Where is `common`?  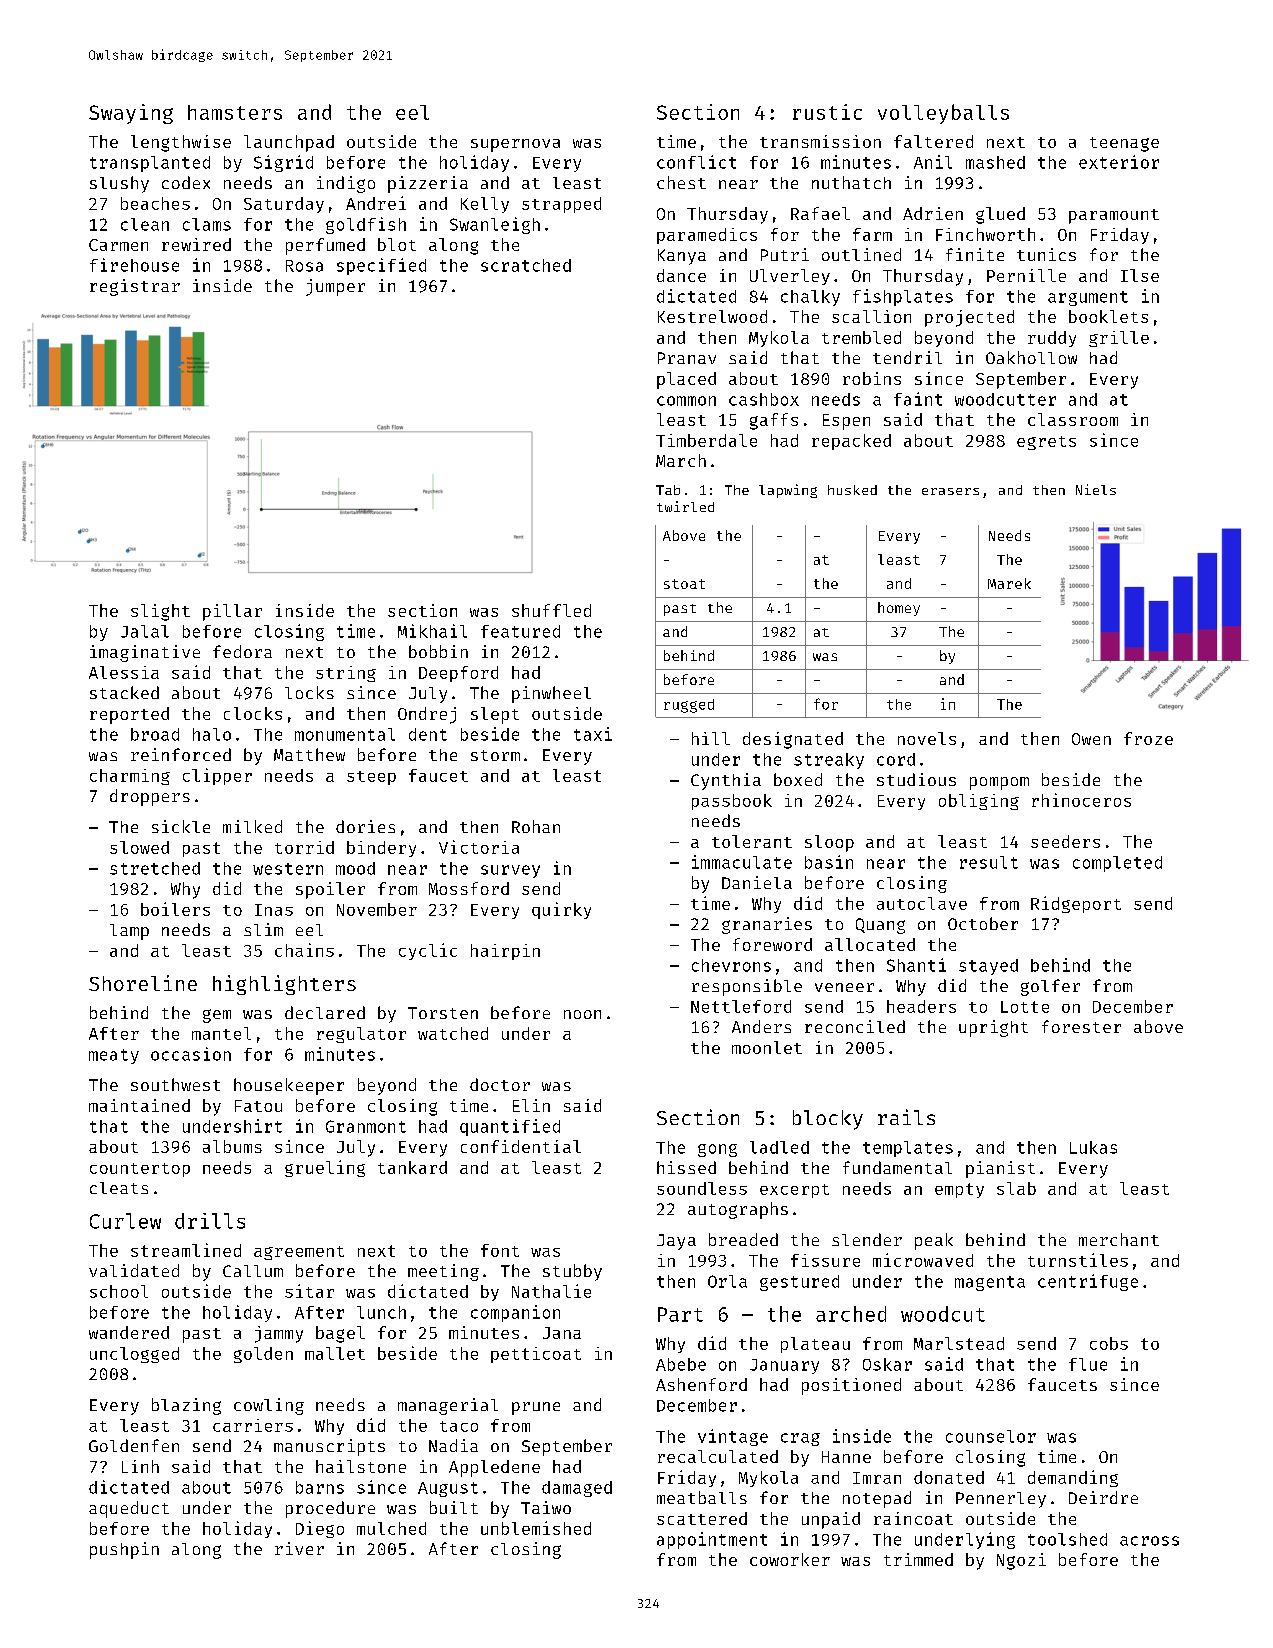 common is located at coordinates (686, 401).
